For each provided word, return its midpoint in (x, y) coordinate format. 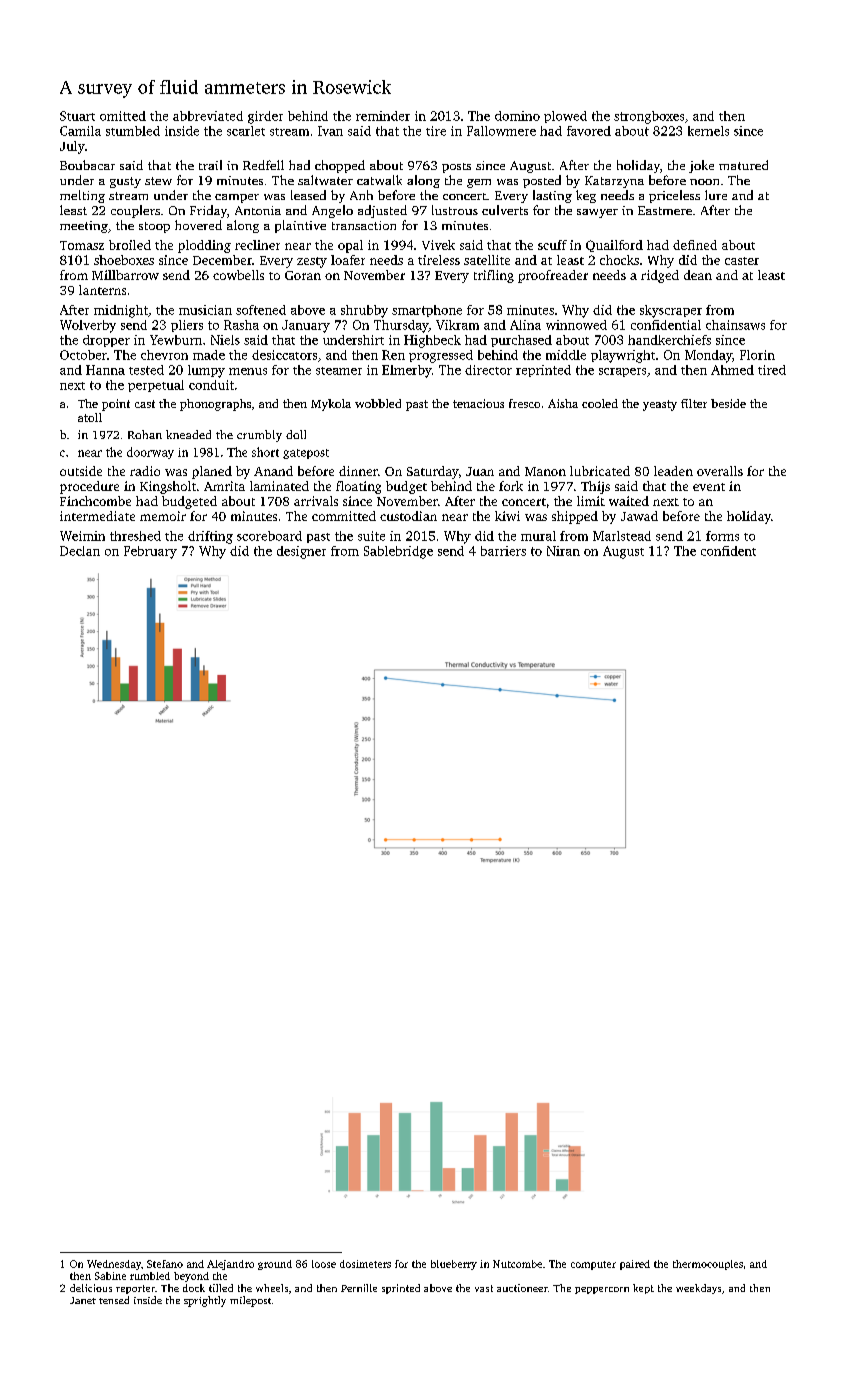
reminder (383, 116)
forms (722, 536)
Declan (80, 551)
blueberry (454, 1265)
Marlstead (622, 536)
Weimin (82, 536)
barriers (503, 551)
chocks (619, 260)
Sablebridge (398, 552)
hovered (198, 225)
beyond (191, 1277)
